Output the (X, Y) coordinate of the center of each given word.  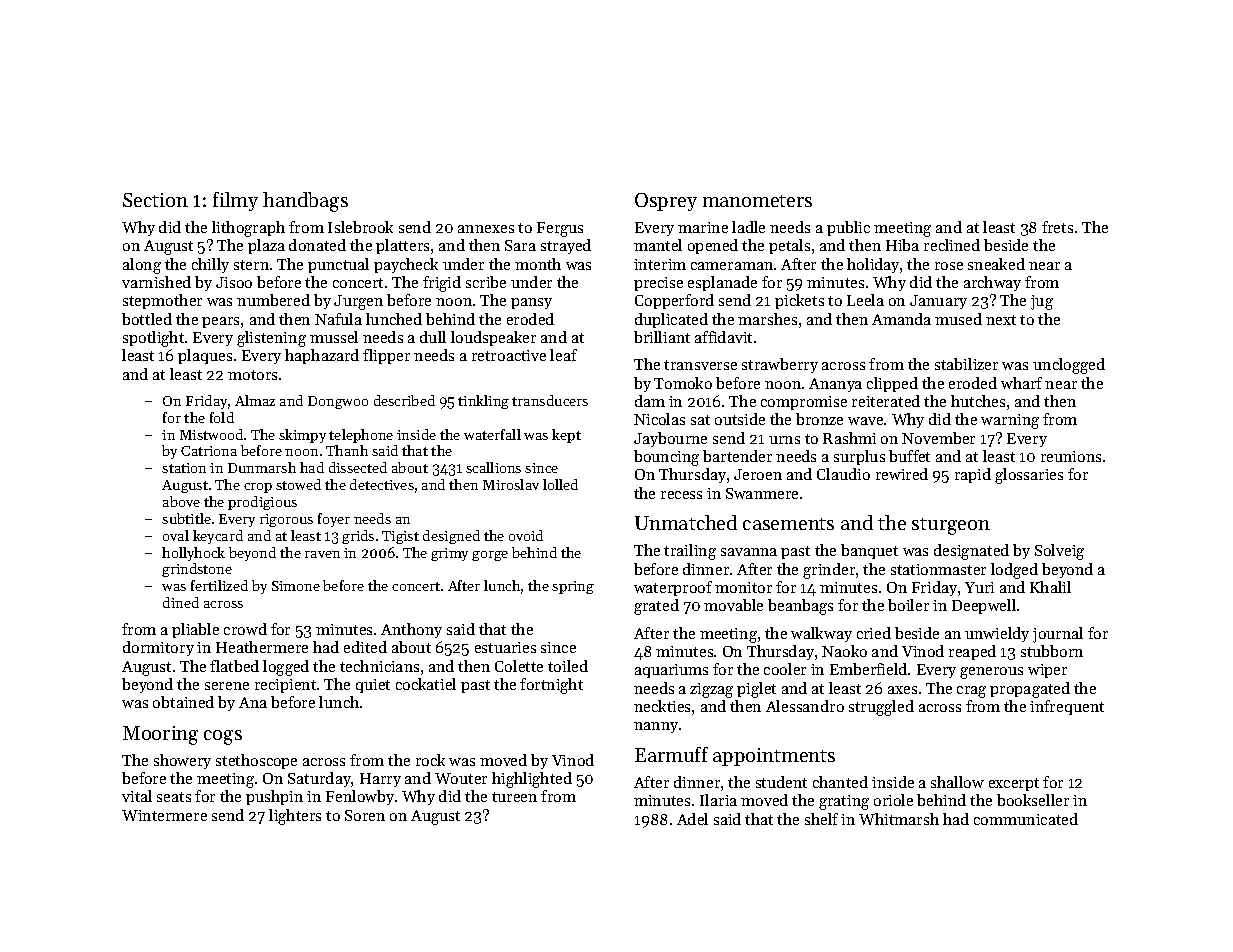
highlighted (532, 780)
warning (1010, 421)
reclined (952, 245)
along (142, 266)
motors (252, 375)
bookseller (1033, 800)
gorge (490, 556)
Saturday (320, 779)
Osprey (666, 202)
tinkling (483, 402)
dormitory (158, 648)
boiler (908, 605)
